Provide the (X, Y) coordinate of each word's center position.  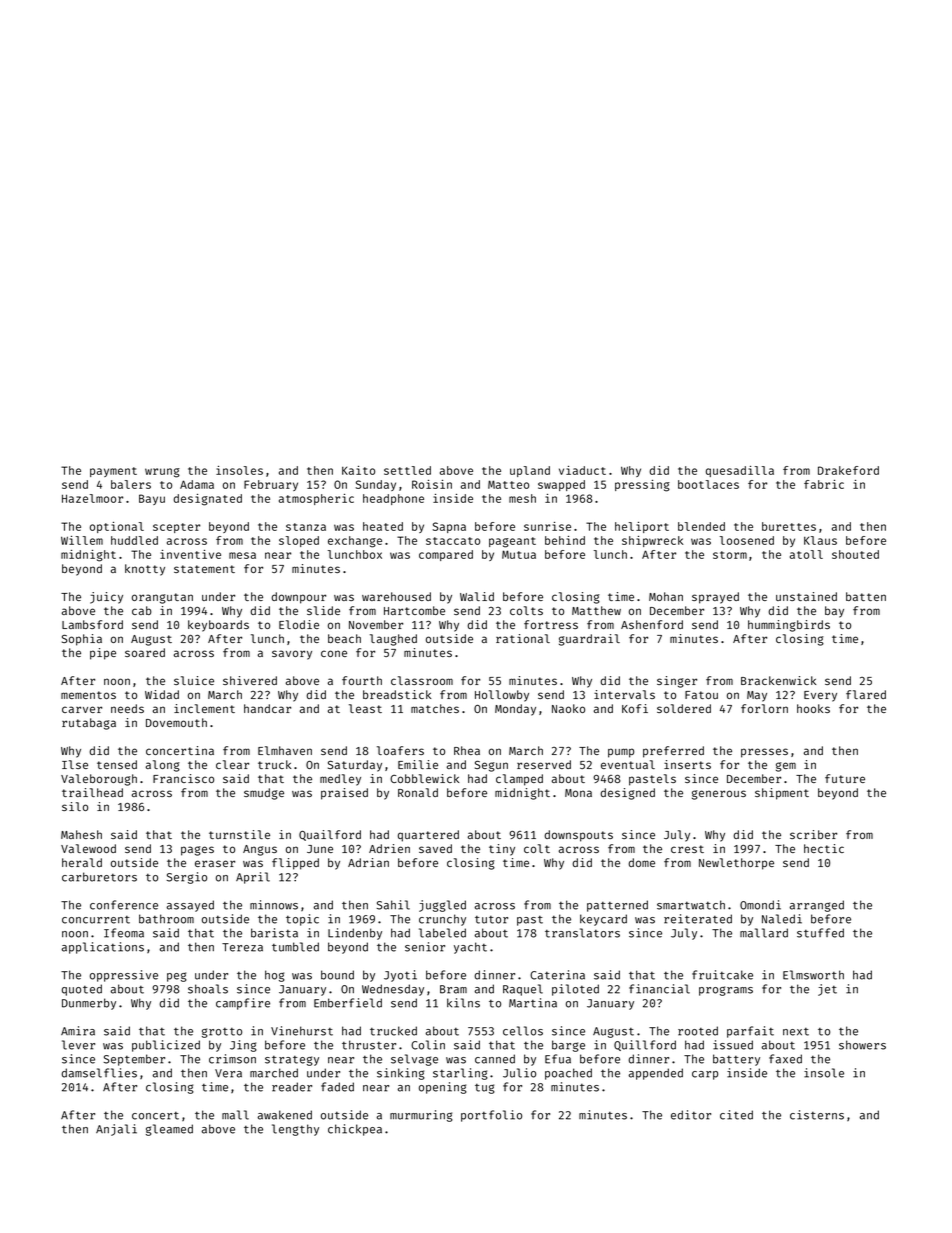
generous (719, 795)
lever (78, 1045)
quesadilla (740, 471)
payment (113, 472)
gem (786, 767)
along (163, 766)
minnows (274, 905)
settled (407, 470)
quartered (428, 836)
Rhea (467, 750)
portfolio (491, 1116)
